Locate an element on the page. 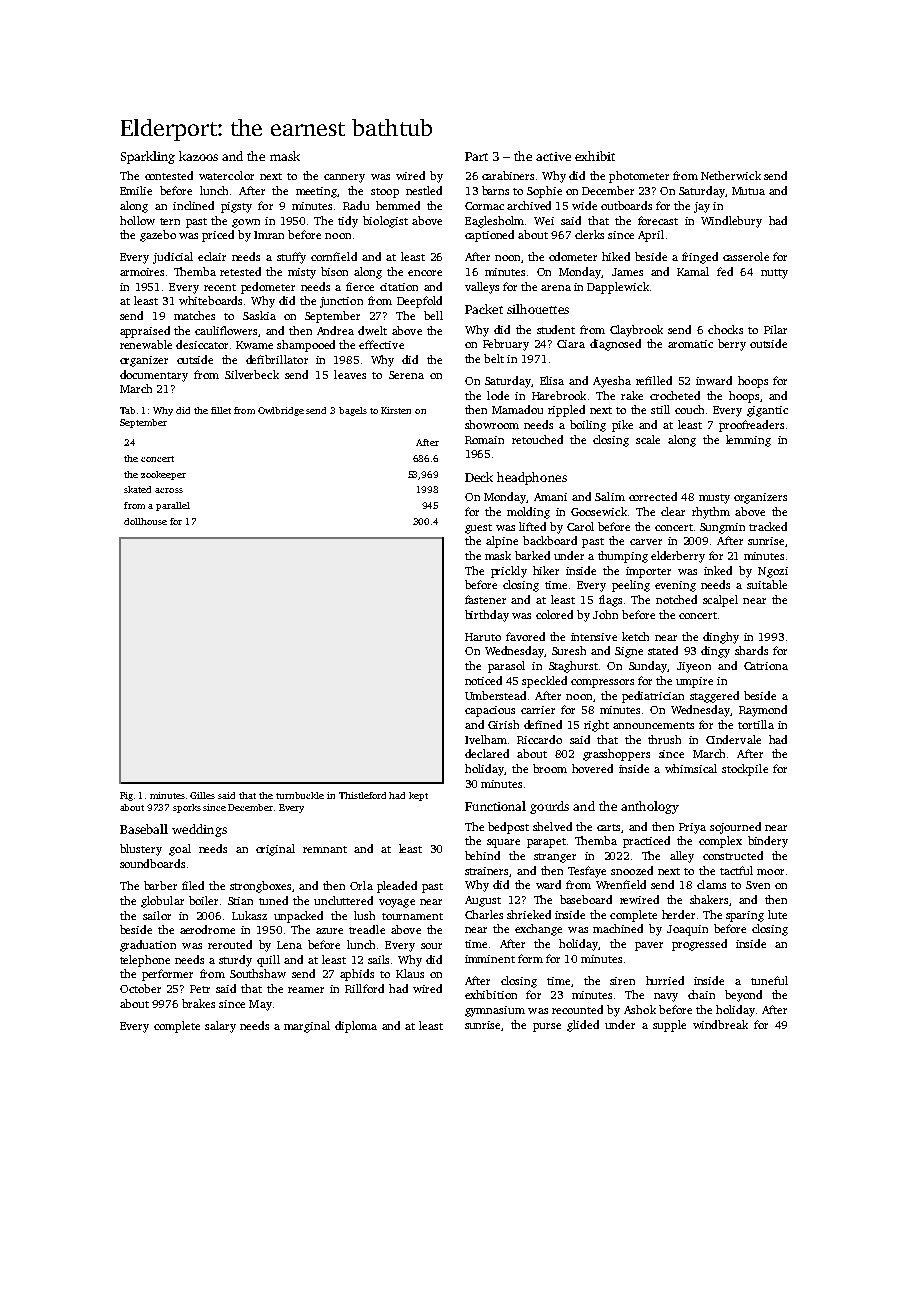  aromatic is located at coordinates (690, 344).
